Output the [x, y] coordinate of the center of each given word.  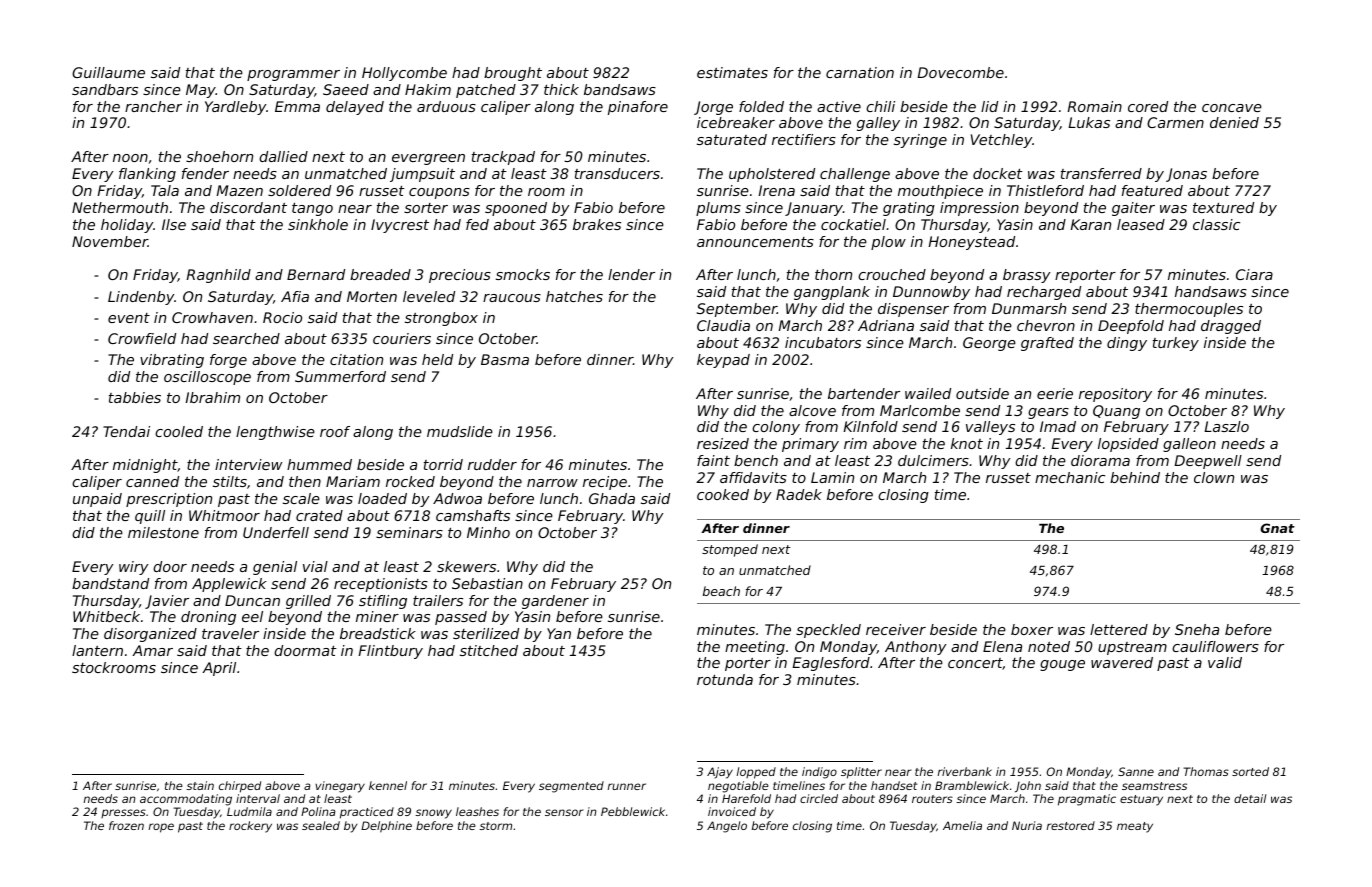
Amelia [962, 825]
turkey [1176, 344]
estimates [732, 72]
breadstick [378, 633]
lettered [1119, 629]
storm [496, 826]
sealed [321, 825]
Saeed [346, 89]
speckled [828, 631]
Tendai [126, 431]
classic [1216, 224]
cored [1148, 106]
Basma [505, 359]
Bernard [316, 274]
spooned [516, 209]
